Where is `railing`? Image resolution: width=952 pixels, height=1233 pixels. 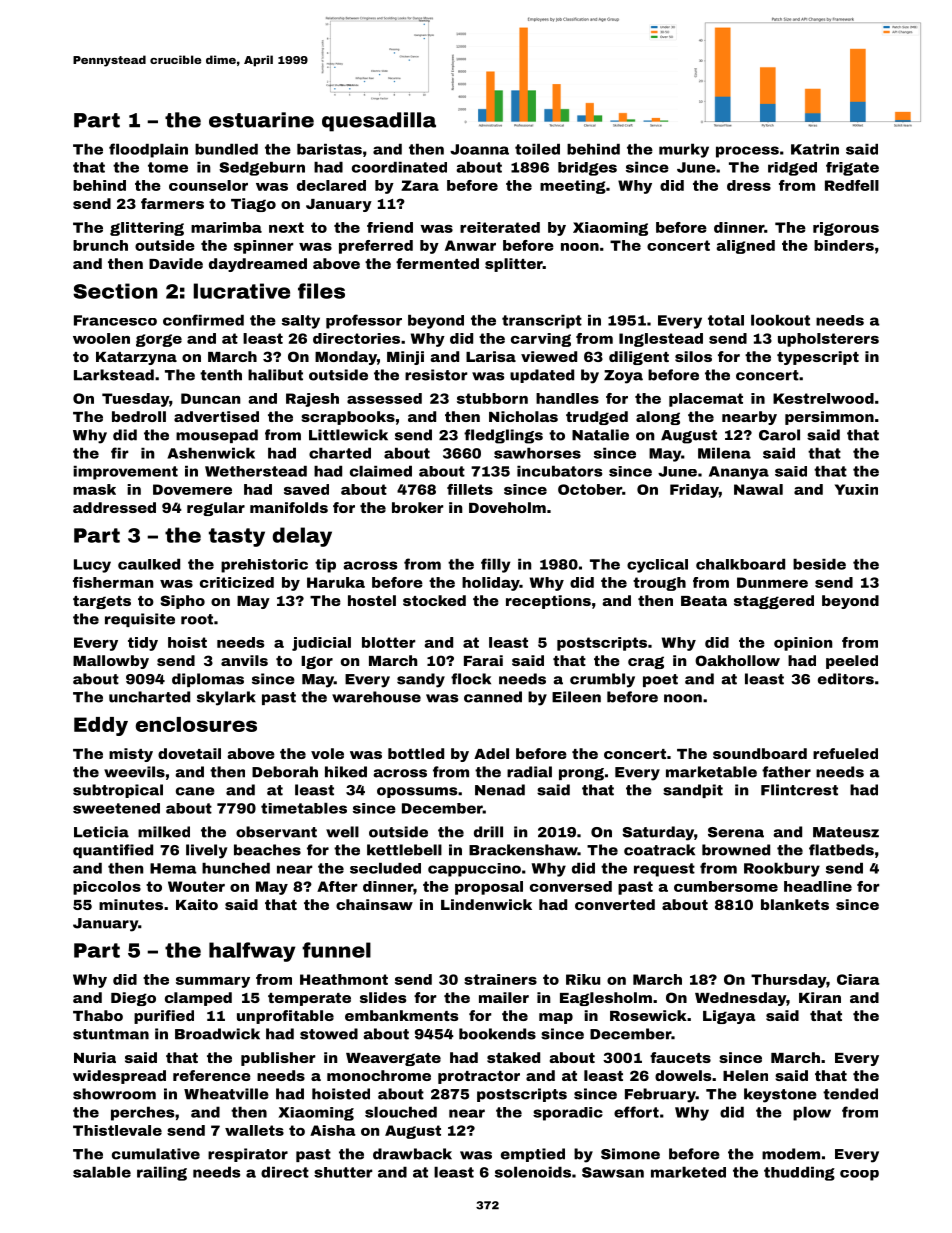
railing is located at coordinates (162, 1174).
